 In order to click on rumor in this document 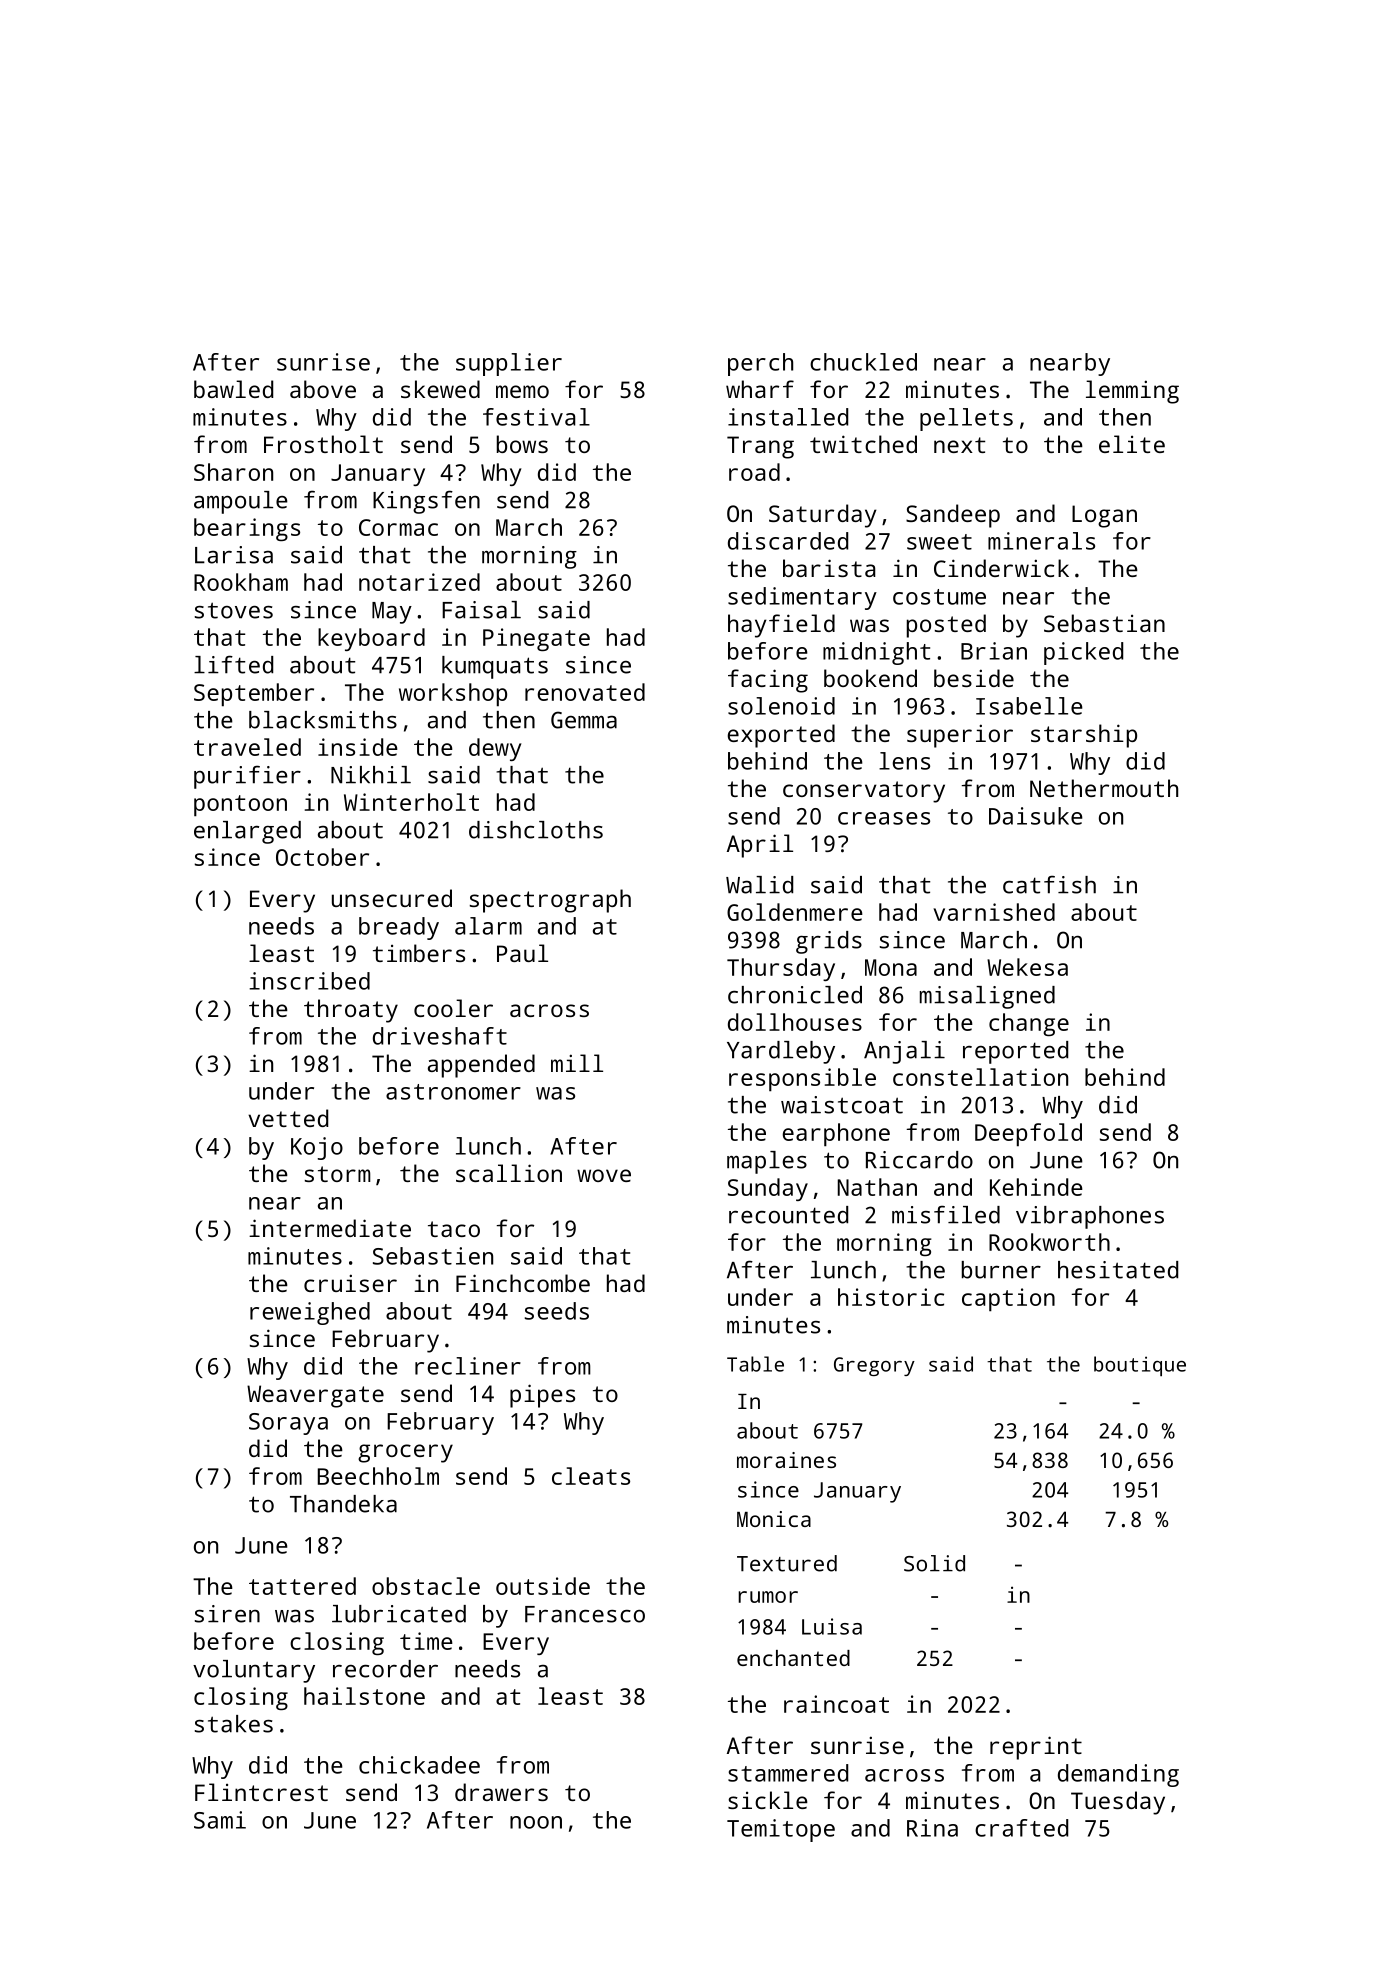, I will do `click(768, 1597)`.
